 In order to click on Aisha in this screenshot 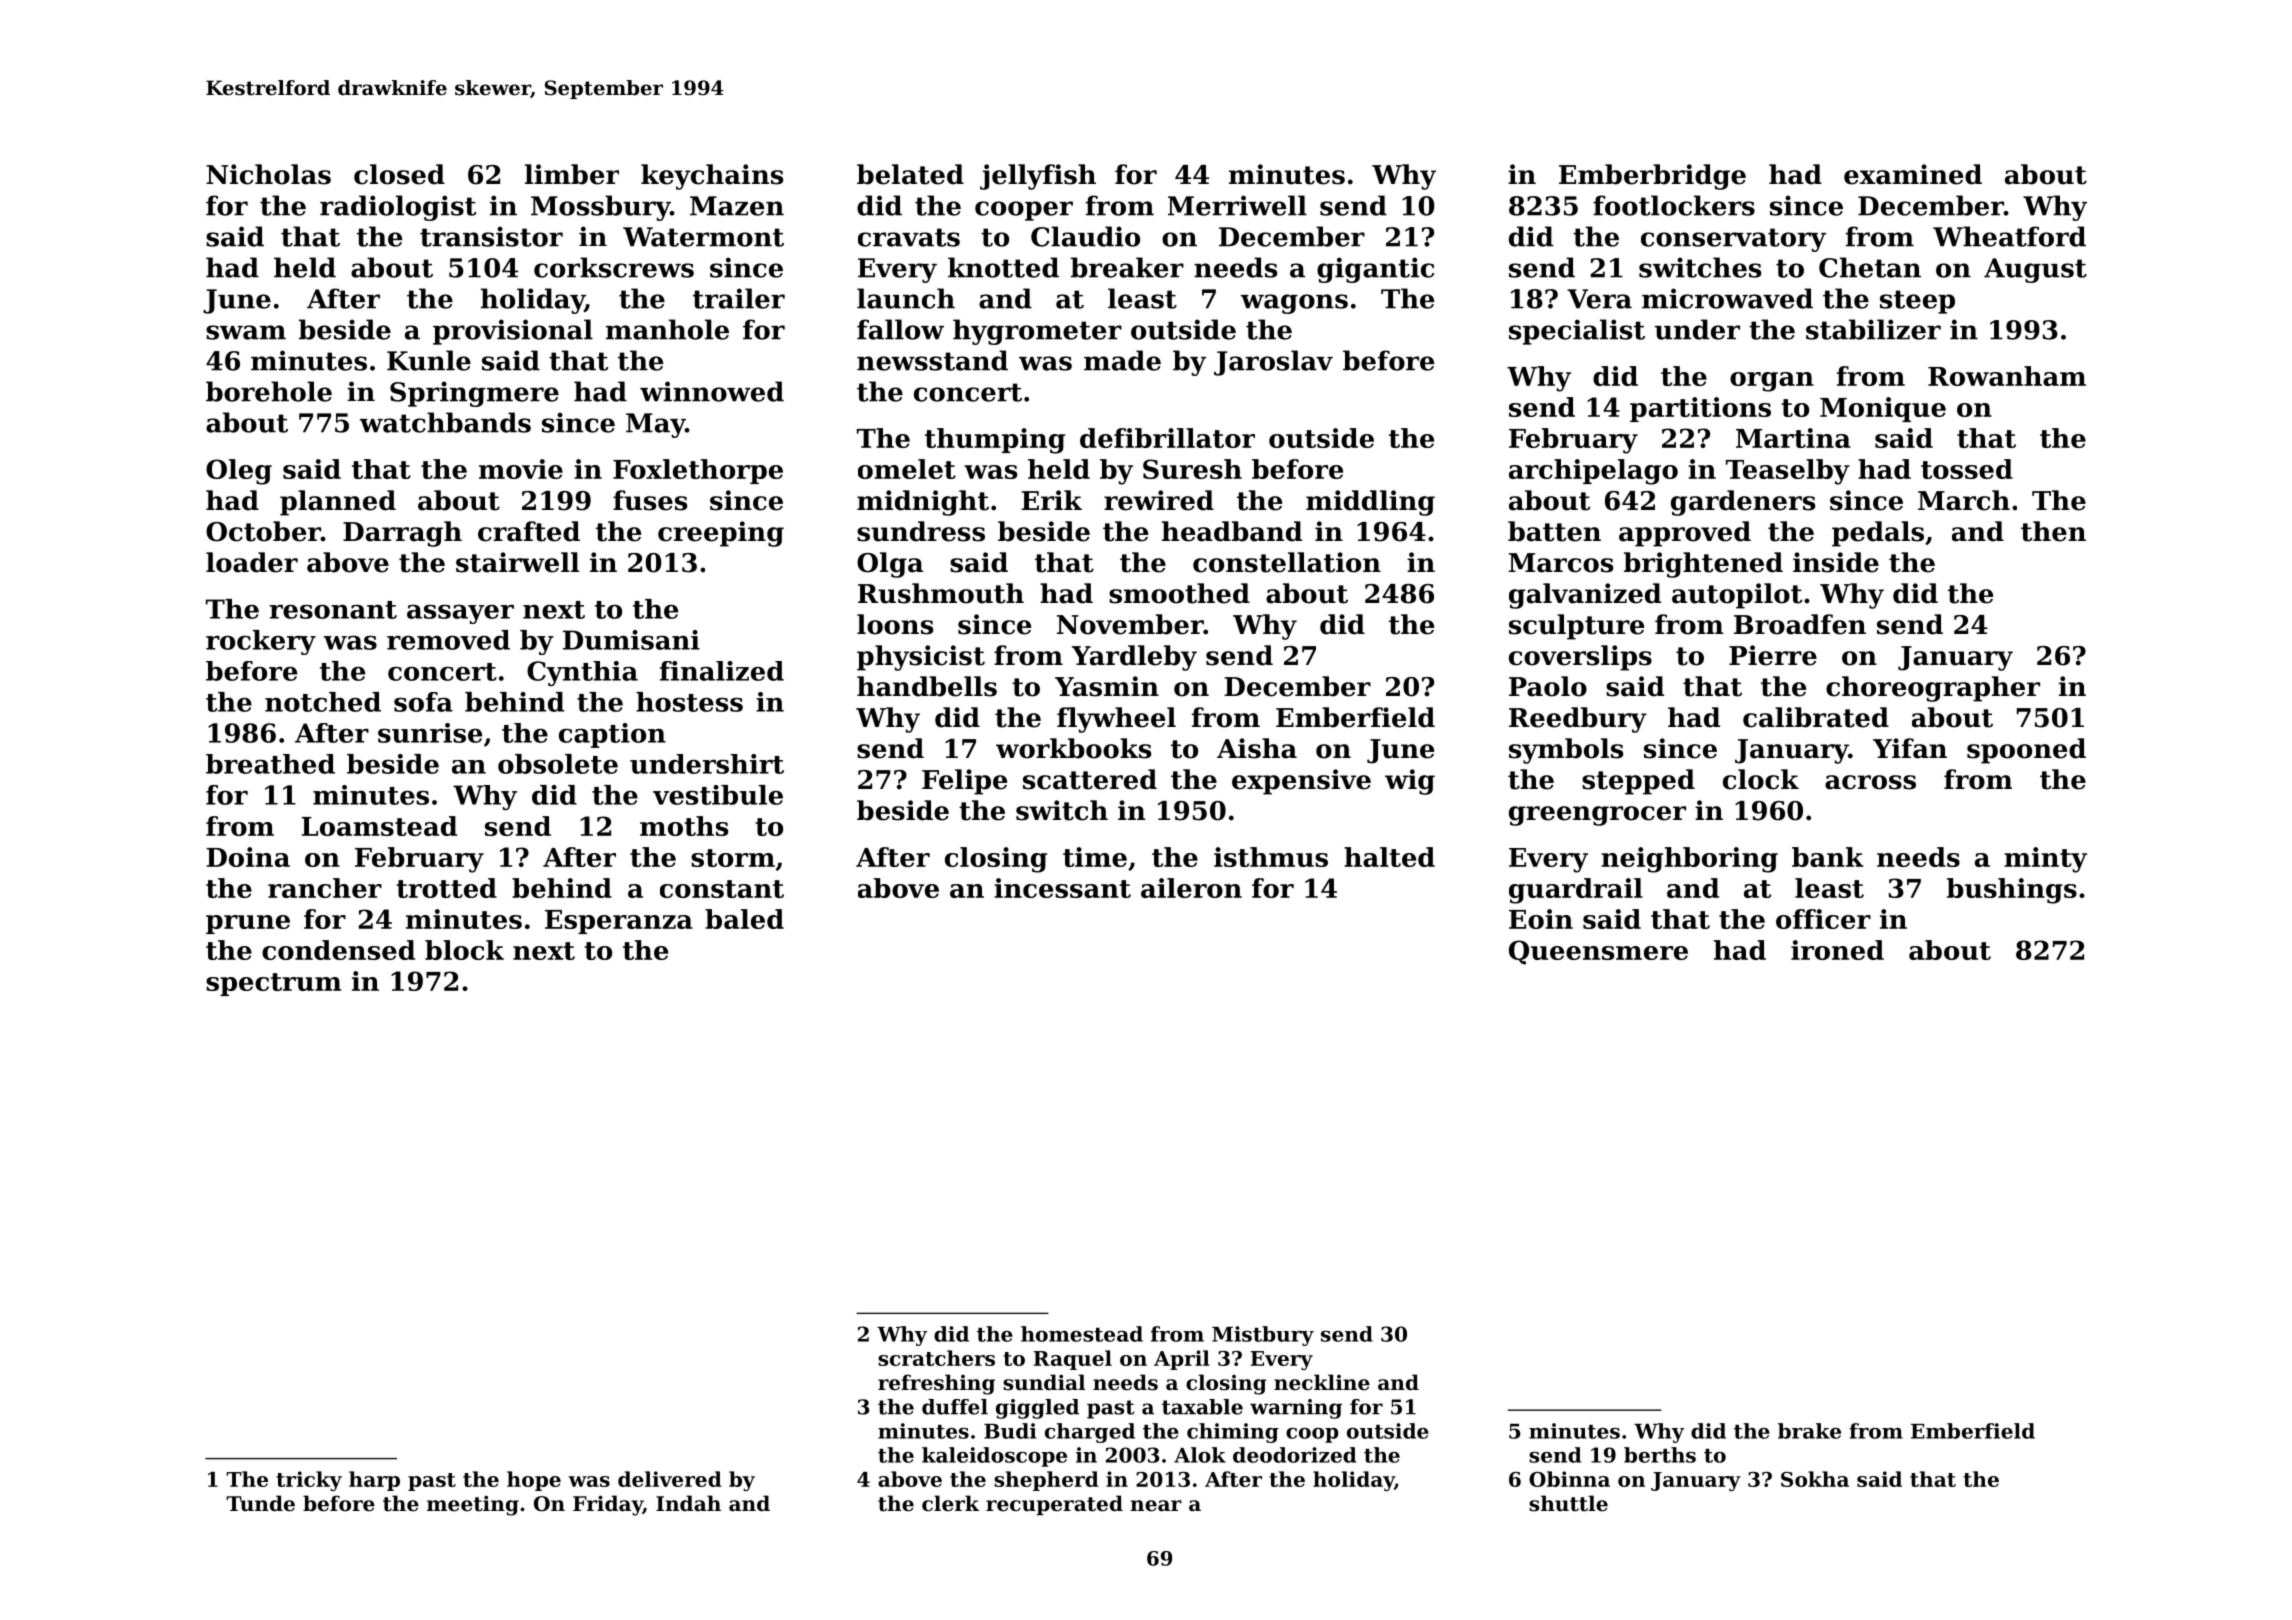, I will do `click(1257, 748)`.
